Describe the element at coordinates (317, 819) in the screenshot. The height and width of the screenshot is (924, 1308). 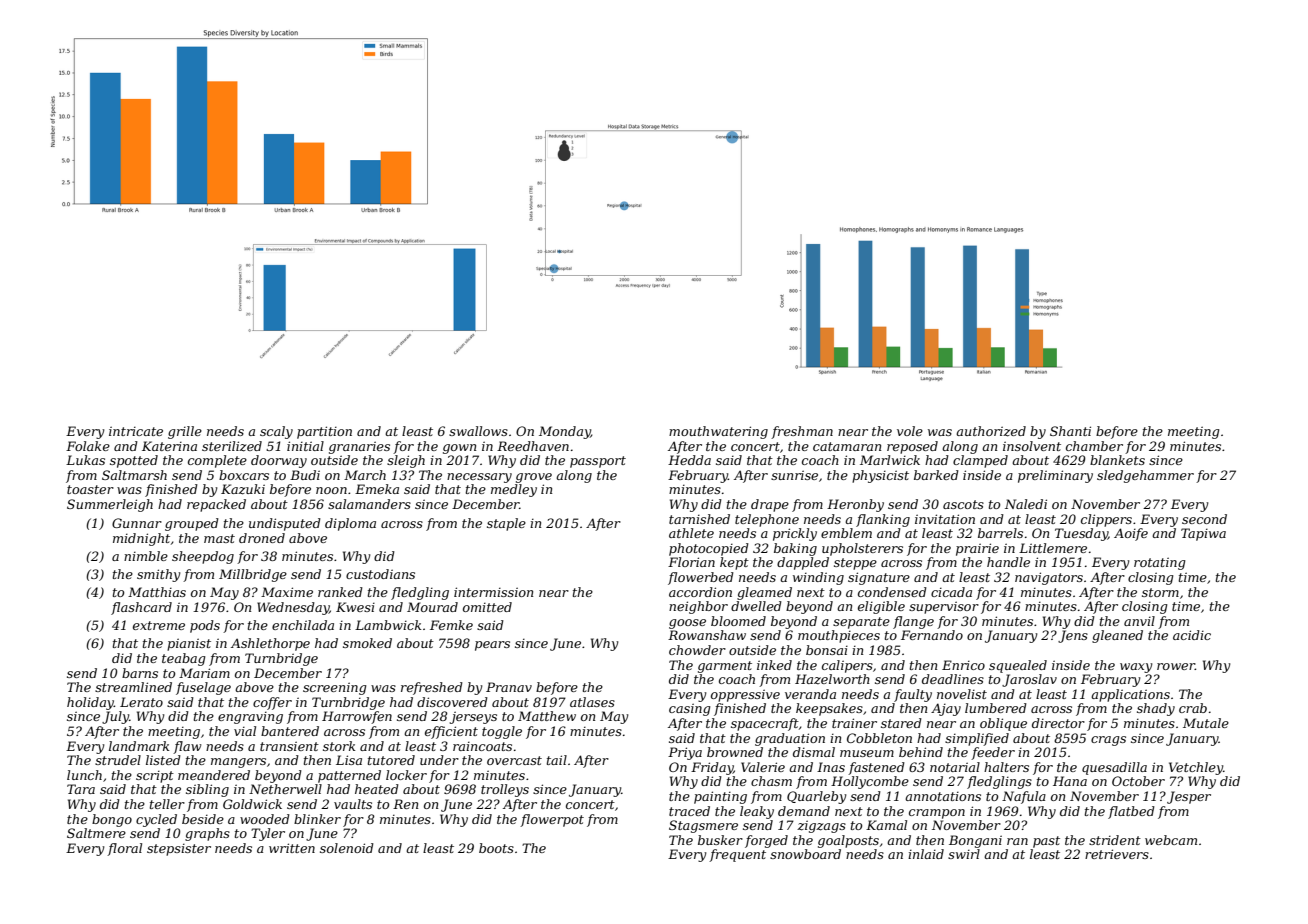
I see `blinker` at that location.
